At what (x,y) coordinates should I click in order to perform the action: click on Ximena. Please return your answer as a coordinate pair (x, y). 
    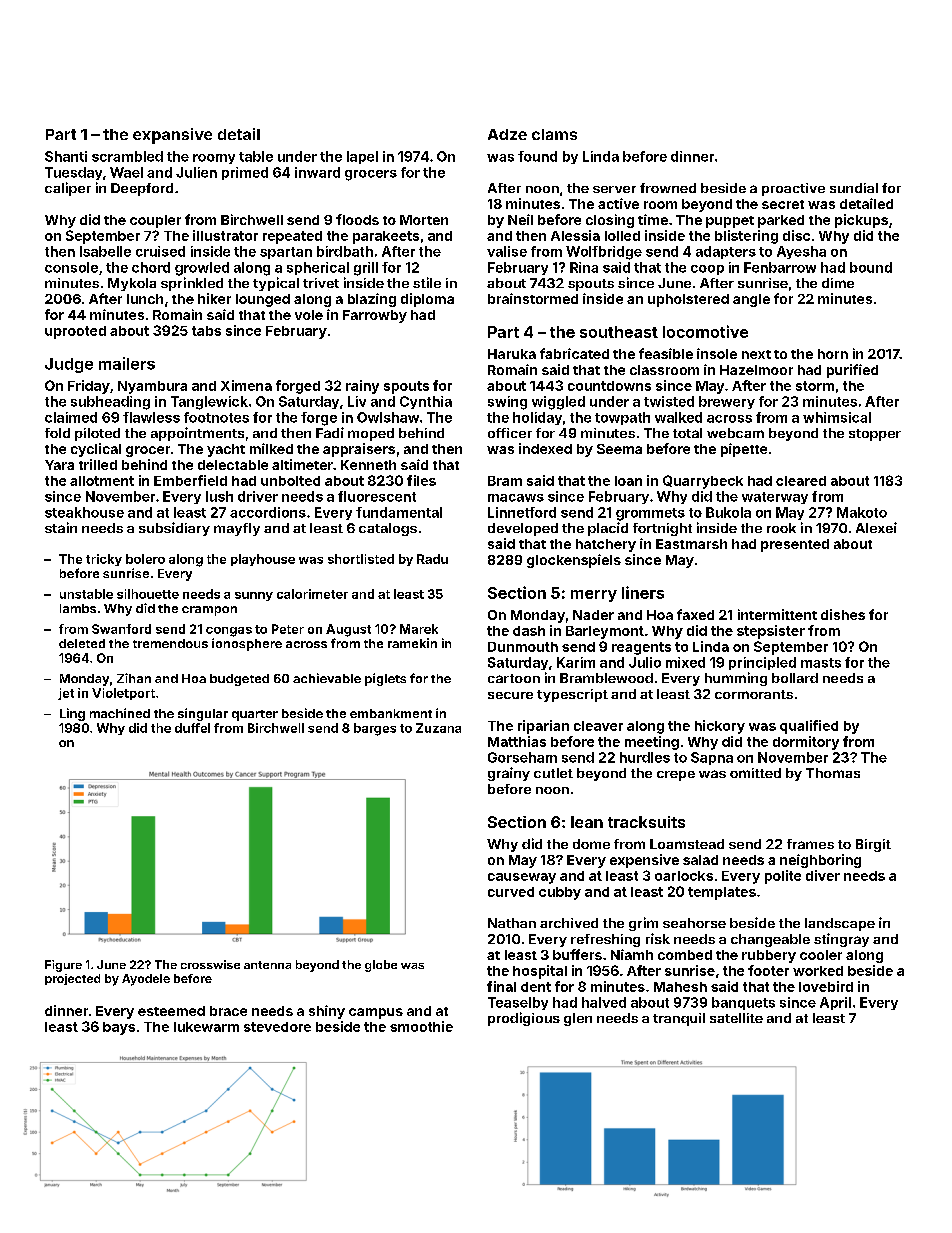
    Looking at the image, I should click on (246, 385).
